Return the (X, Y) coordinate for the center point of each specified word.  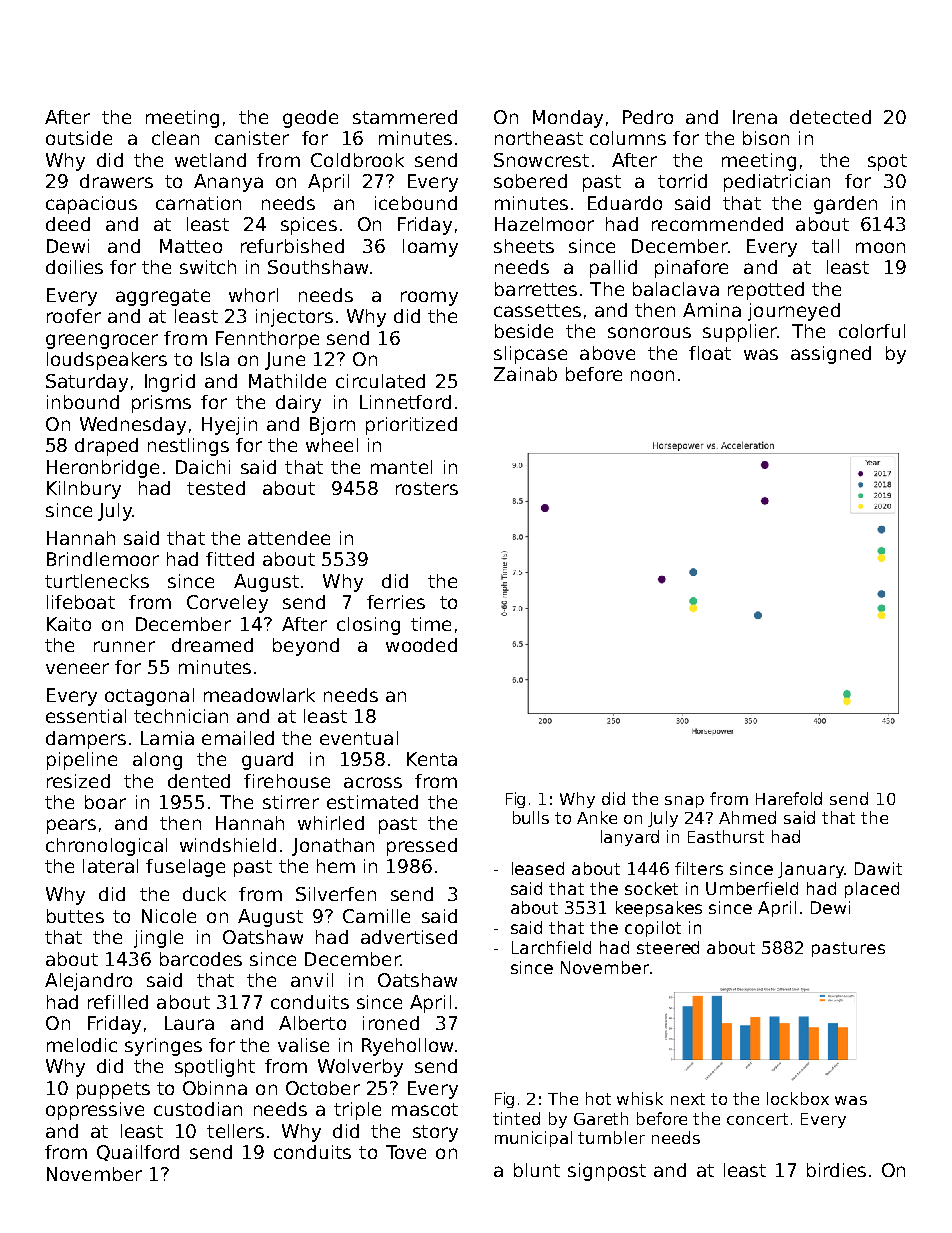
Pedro (648, 117)
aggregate (163, 297)
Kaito (69, 624)
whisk (640, 1098)
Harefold (789, 798)
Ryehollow (407, 1047)
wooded (421, 645)
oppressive (95, 1111)
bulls (531, 817)
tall (825, 246)
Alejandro (88, 982)
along (157, 761)
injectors (294, 318)
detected (830, 117)
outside (79, 138)
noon (652, 375)
